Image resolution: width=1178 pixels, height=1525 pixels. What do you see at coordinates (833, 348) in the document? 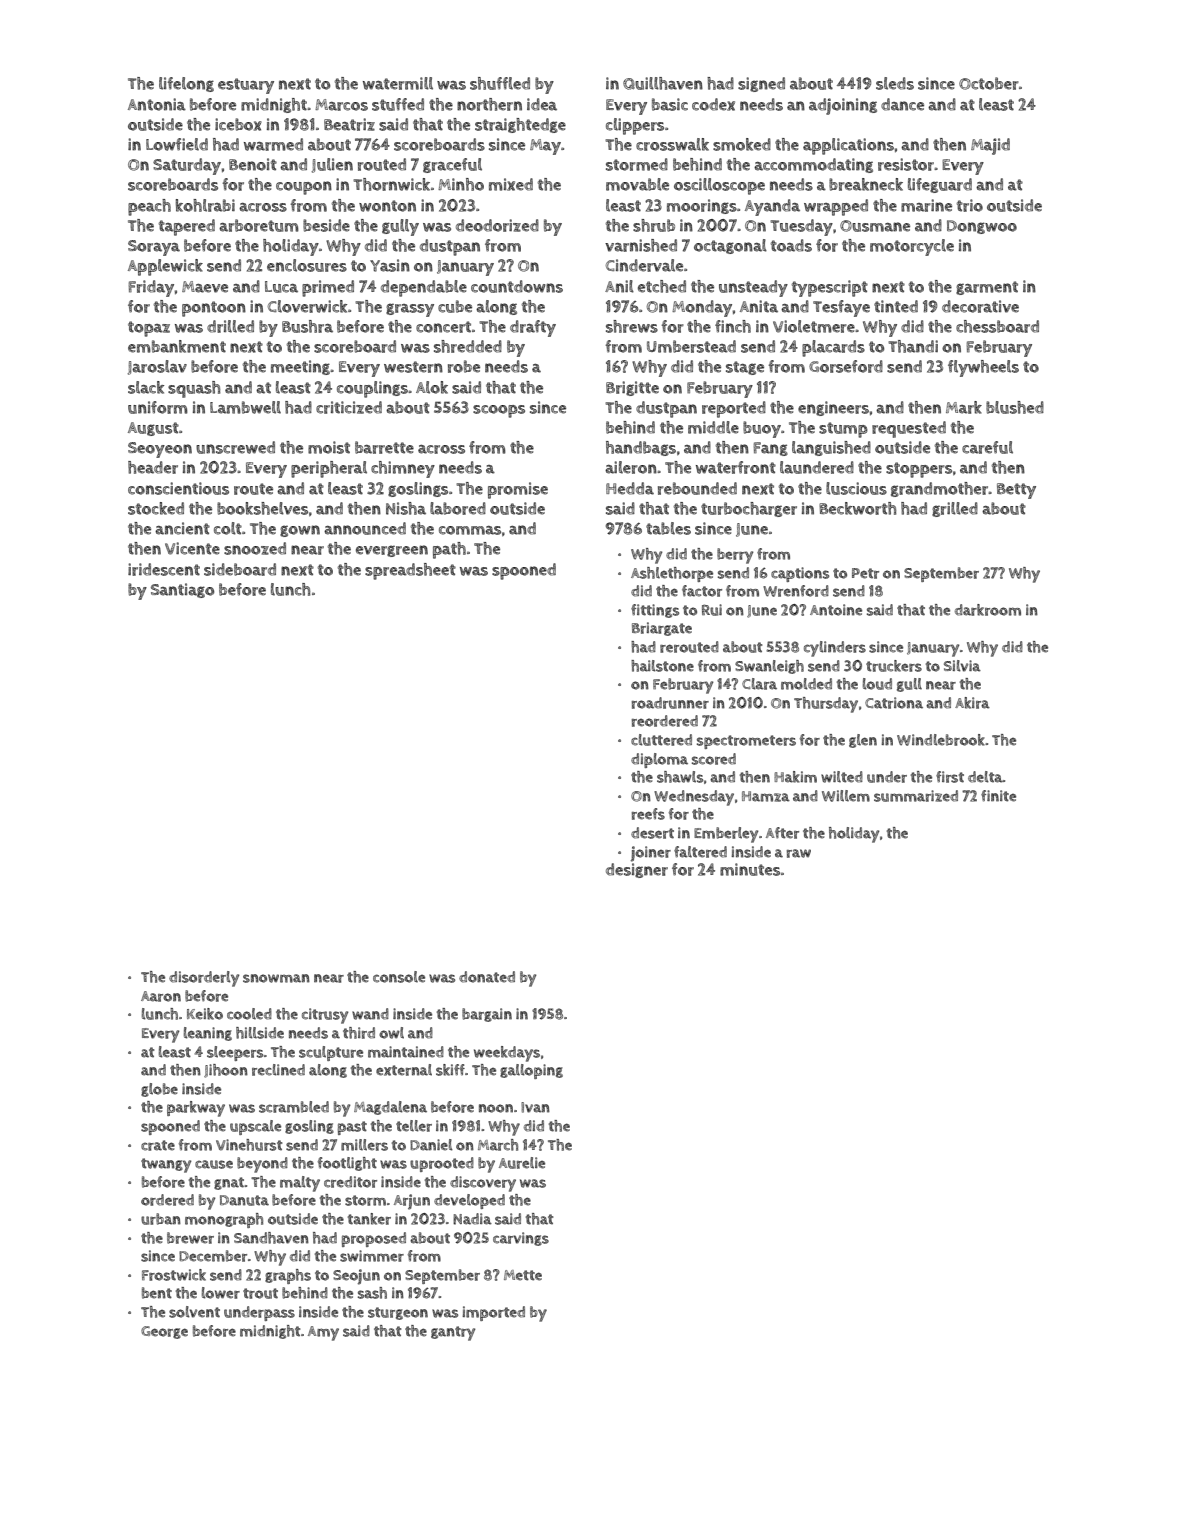
I see `placards` at bounding box center [833, 348].
